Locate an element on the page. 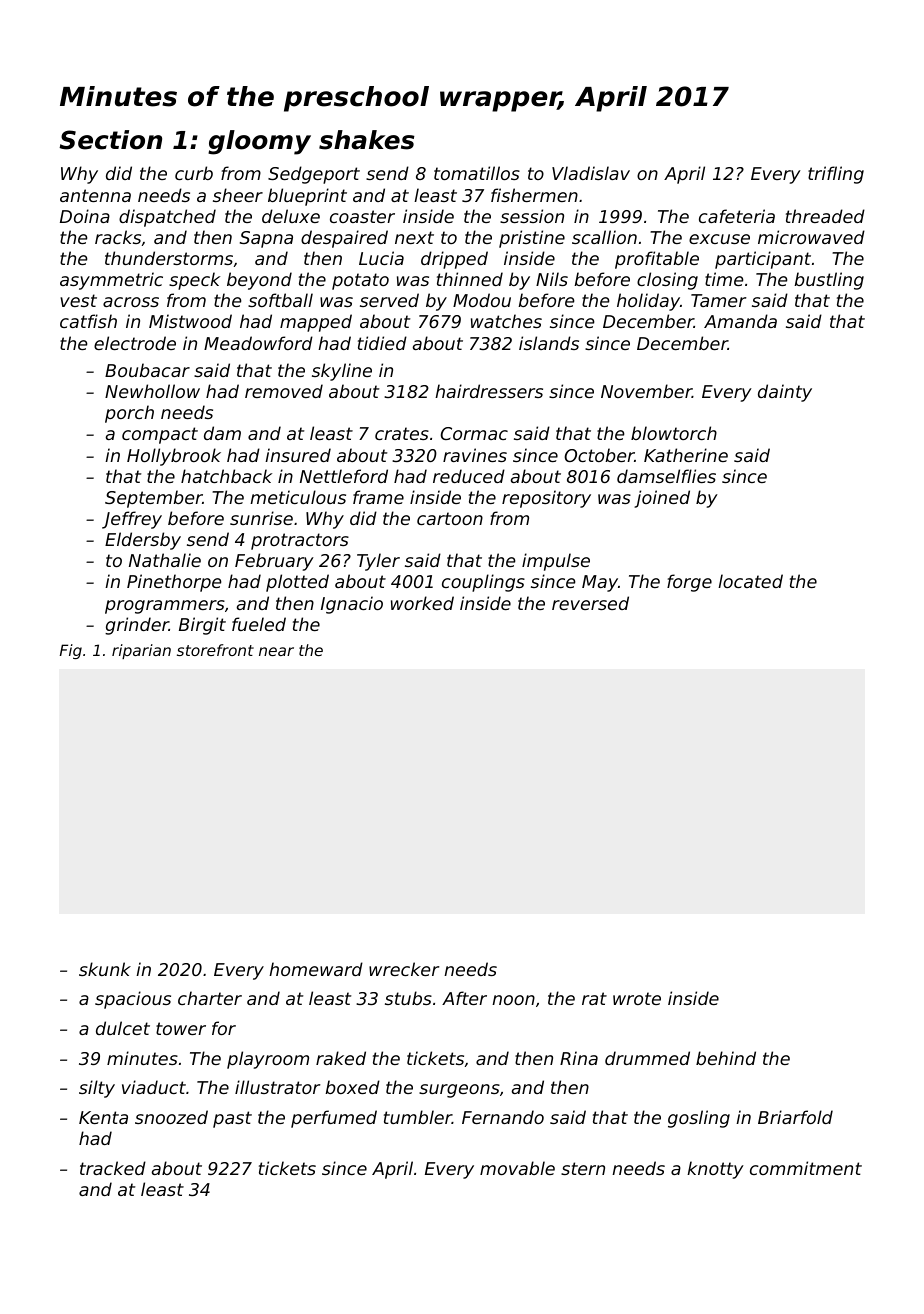 The image size is (924, 1314). trifling is located at coordinates (836, 175).
